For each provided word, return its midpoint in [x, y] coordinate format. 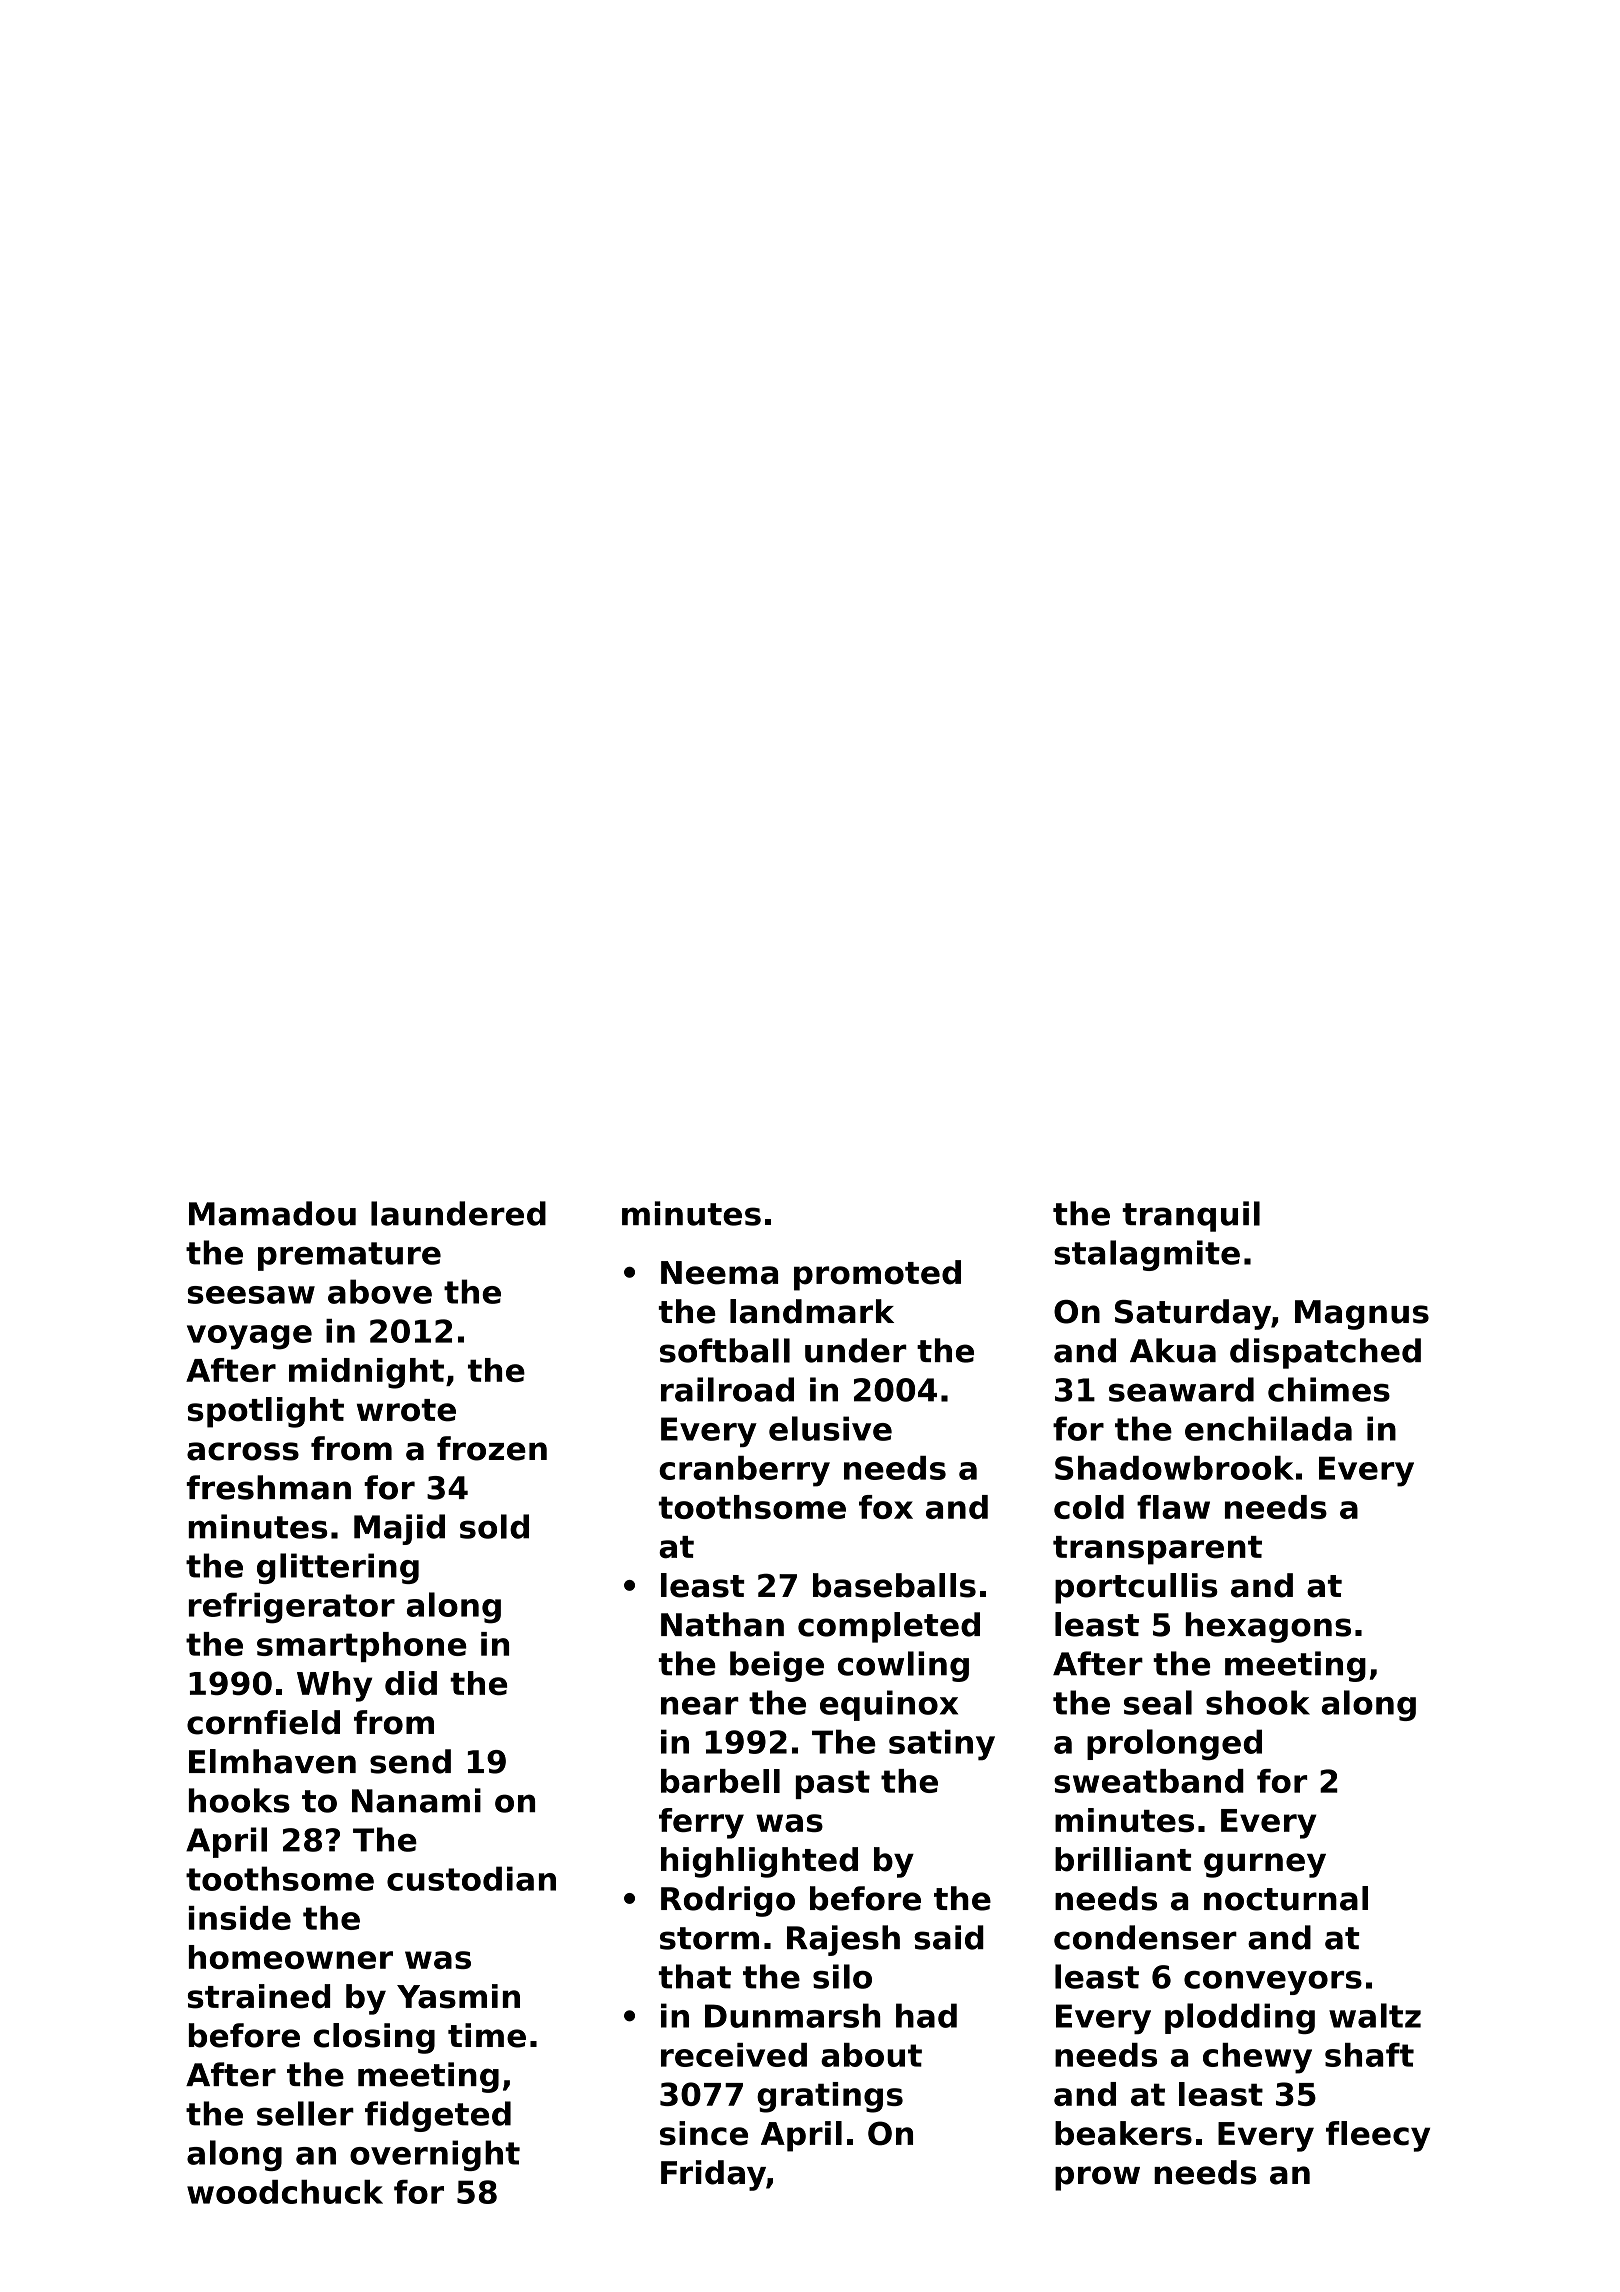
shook [1258, 1702]
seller [305, 2113]
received [734, 2055]
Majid [399, 1529]
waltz [1375, 2015]
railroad [727, 1389]
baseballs [894, 1585]
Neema [719, 1273]
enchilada [1268, 1428]
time [487, 2035]
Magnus [1362, 1315]
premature [349, 1256]
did [411, 1683]
